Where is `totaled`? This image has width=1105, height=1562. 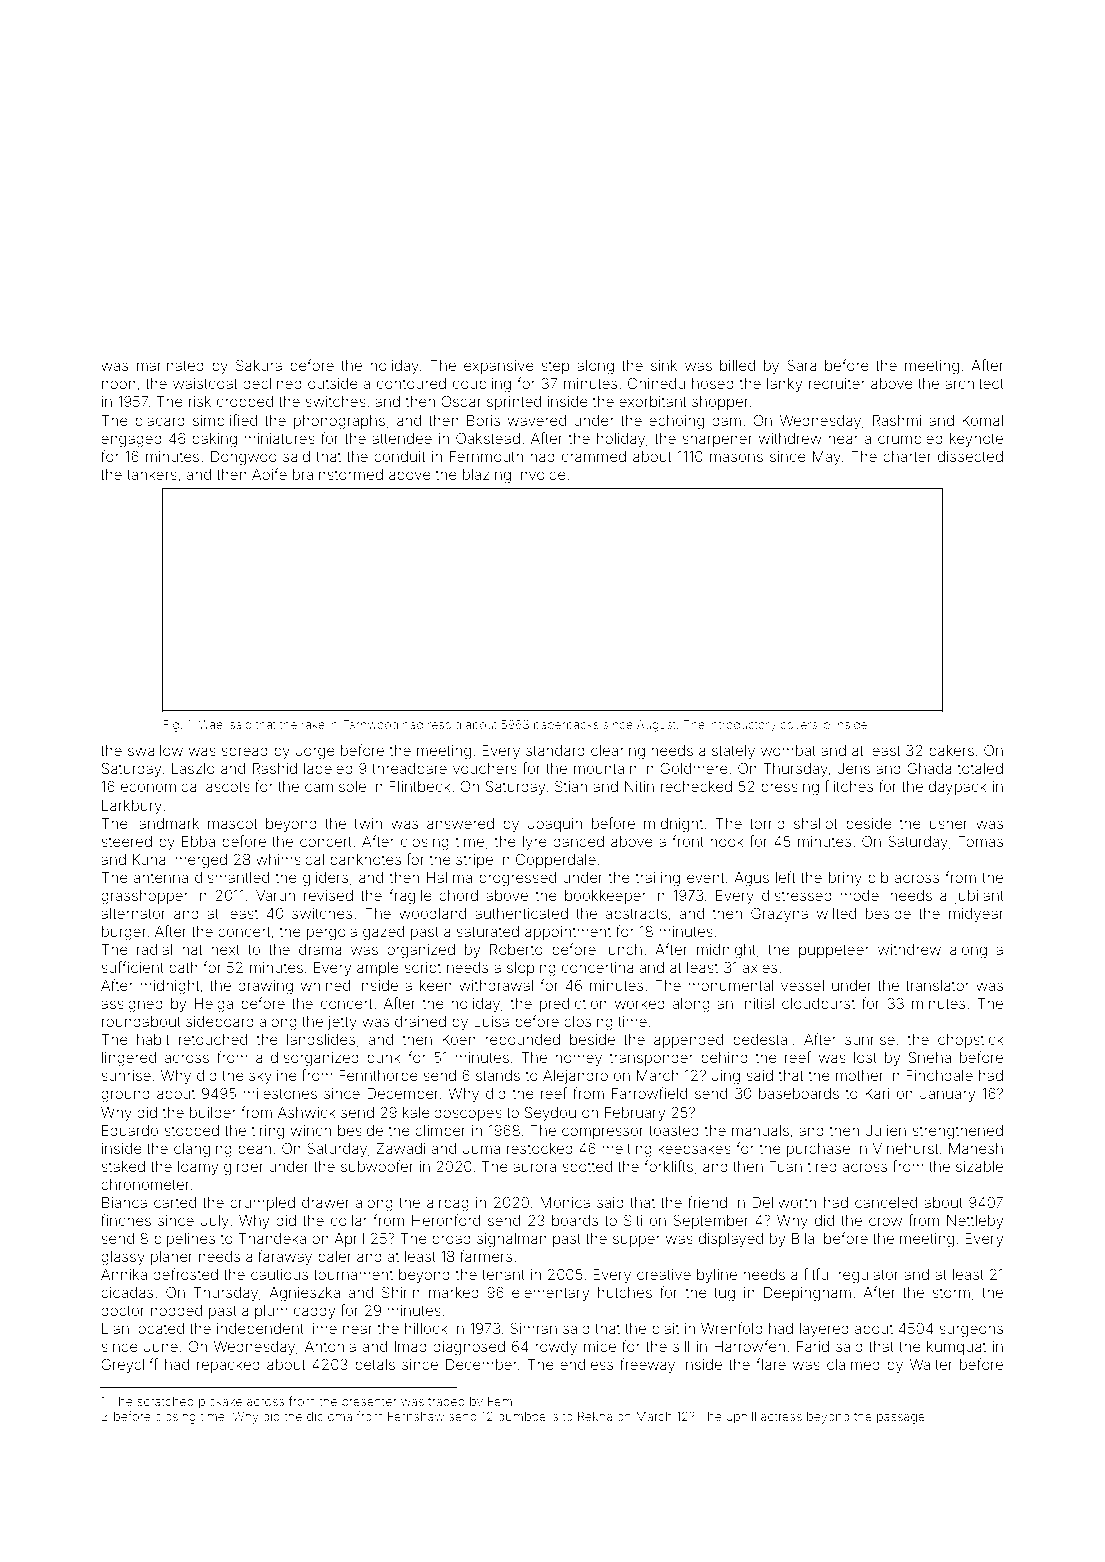
totaled is located at coordinates (980, 768).
